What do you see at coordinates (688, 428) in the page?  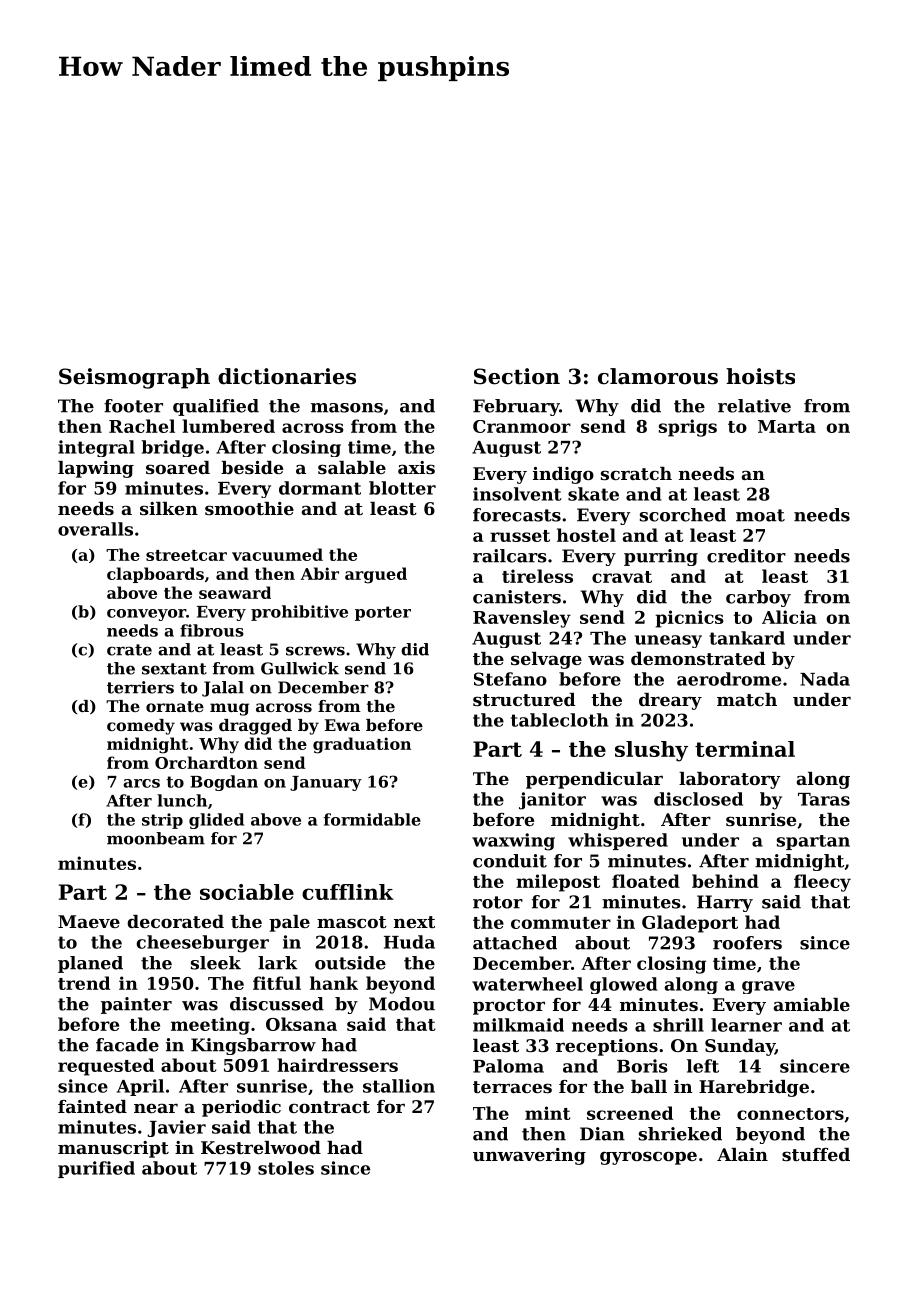 I see `sprigs` at bounding box center [688, 428].
